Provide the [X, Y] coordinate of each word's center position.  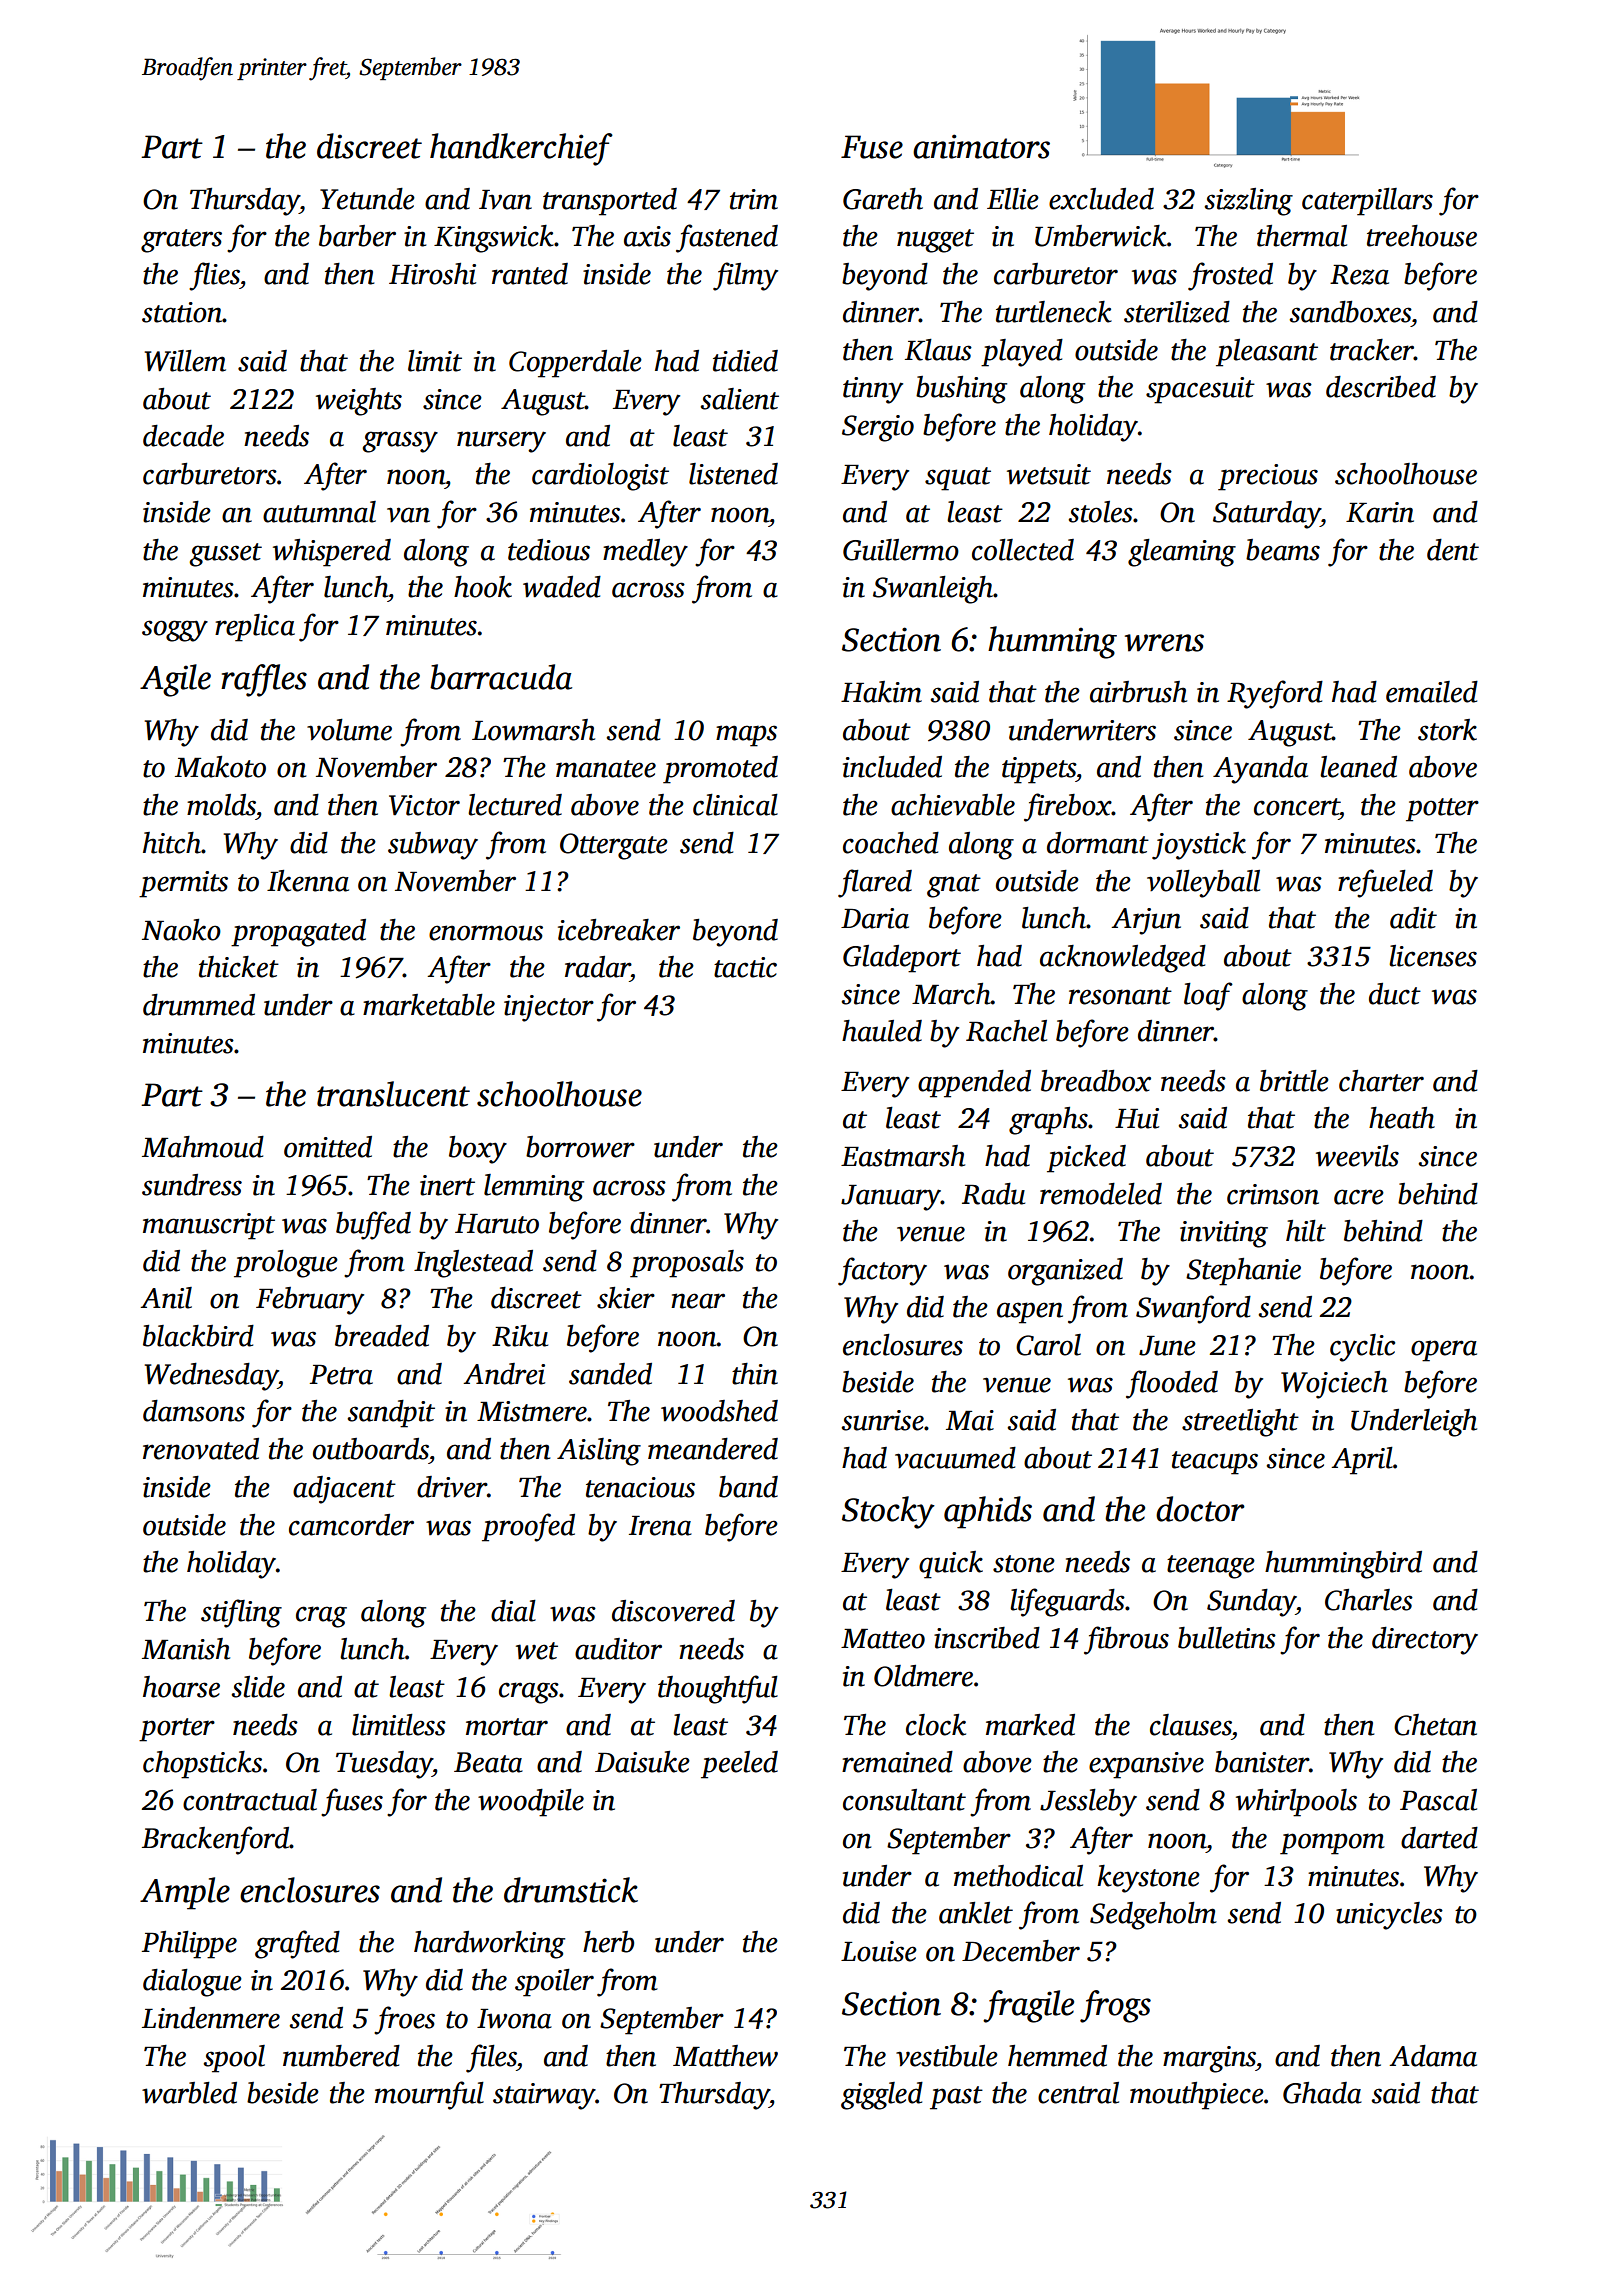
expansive [1146, 1765]
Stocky [888, 1512]
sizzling [1248, 202]
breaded [382, 1336]
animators [981, 146]
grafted [297, 1944]
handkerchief [521, 149]
